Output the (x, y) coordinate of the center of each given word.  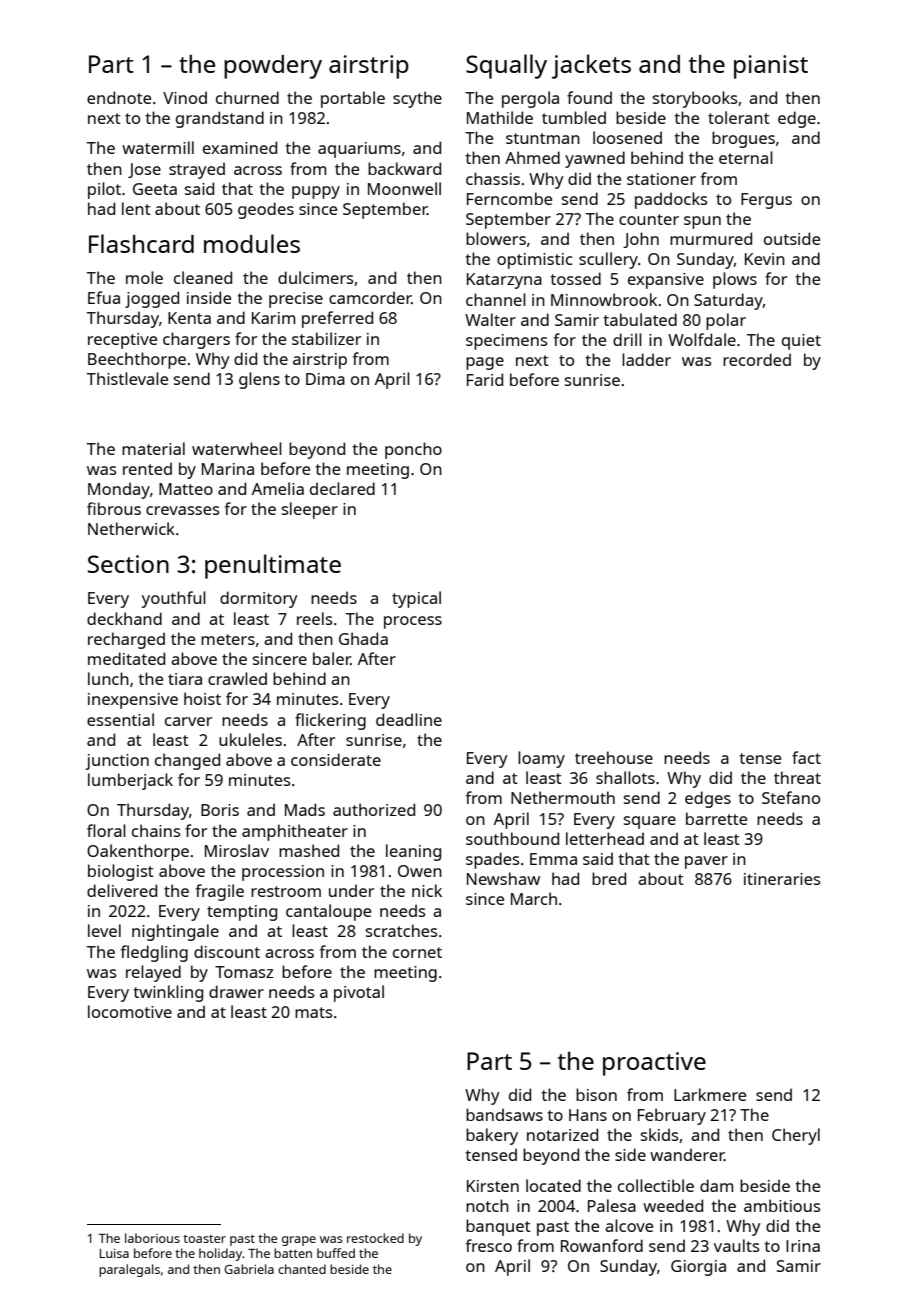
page (485, 363)
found (589, 97)
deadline (409, 719)
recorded (757, 359)
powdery (273, 67)
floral (106, 830)
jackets (591, 66)
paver (706, 862)
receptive (122, 341)
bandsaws (504, 1114)
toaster (204, 1239)
